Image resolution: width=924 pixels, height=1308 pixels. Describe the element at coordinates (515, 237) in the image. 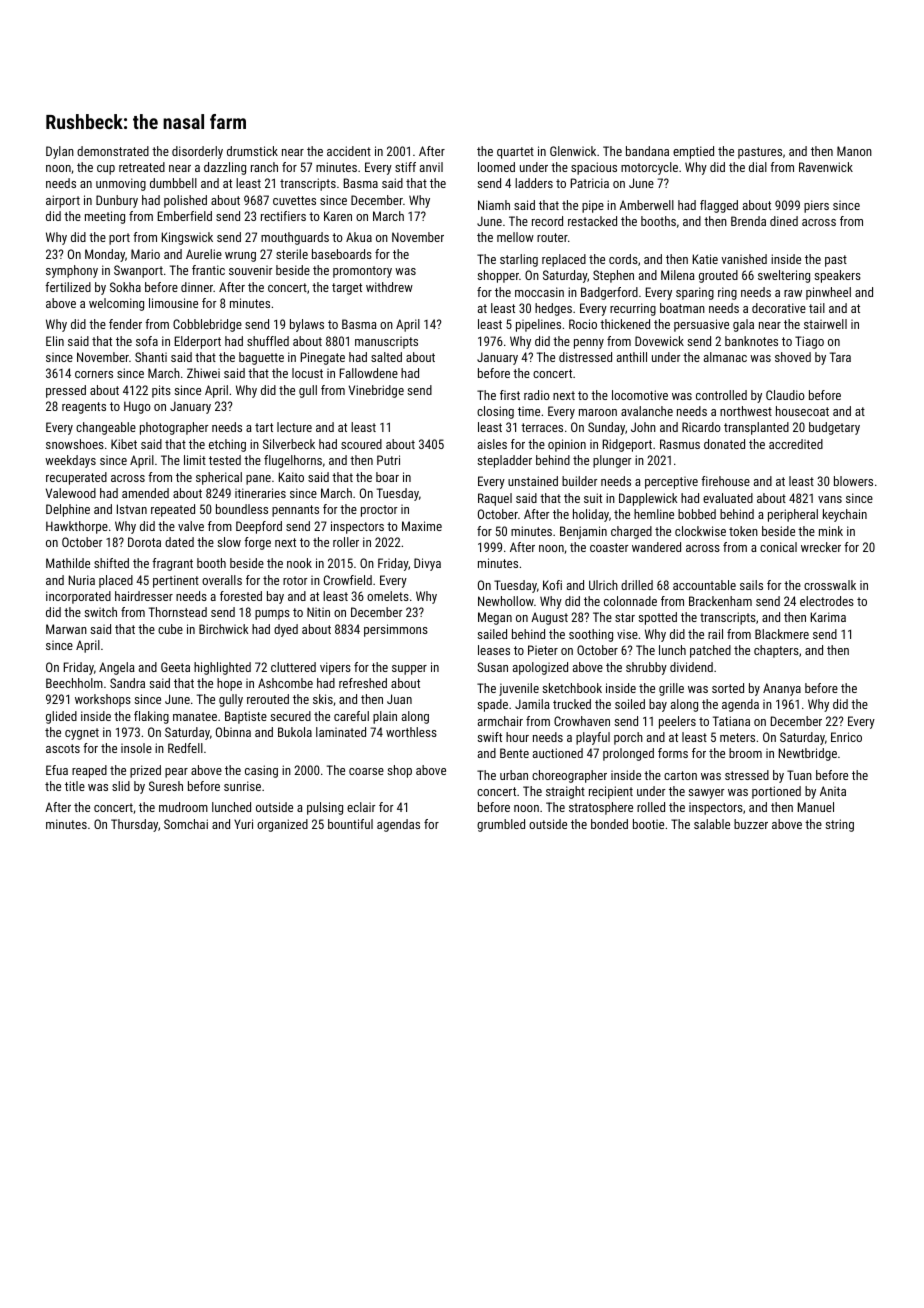

I see `mellow` at that location.
